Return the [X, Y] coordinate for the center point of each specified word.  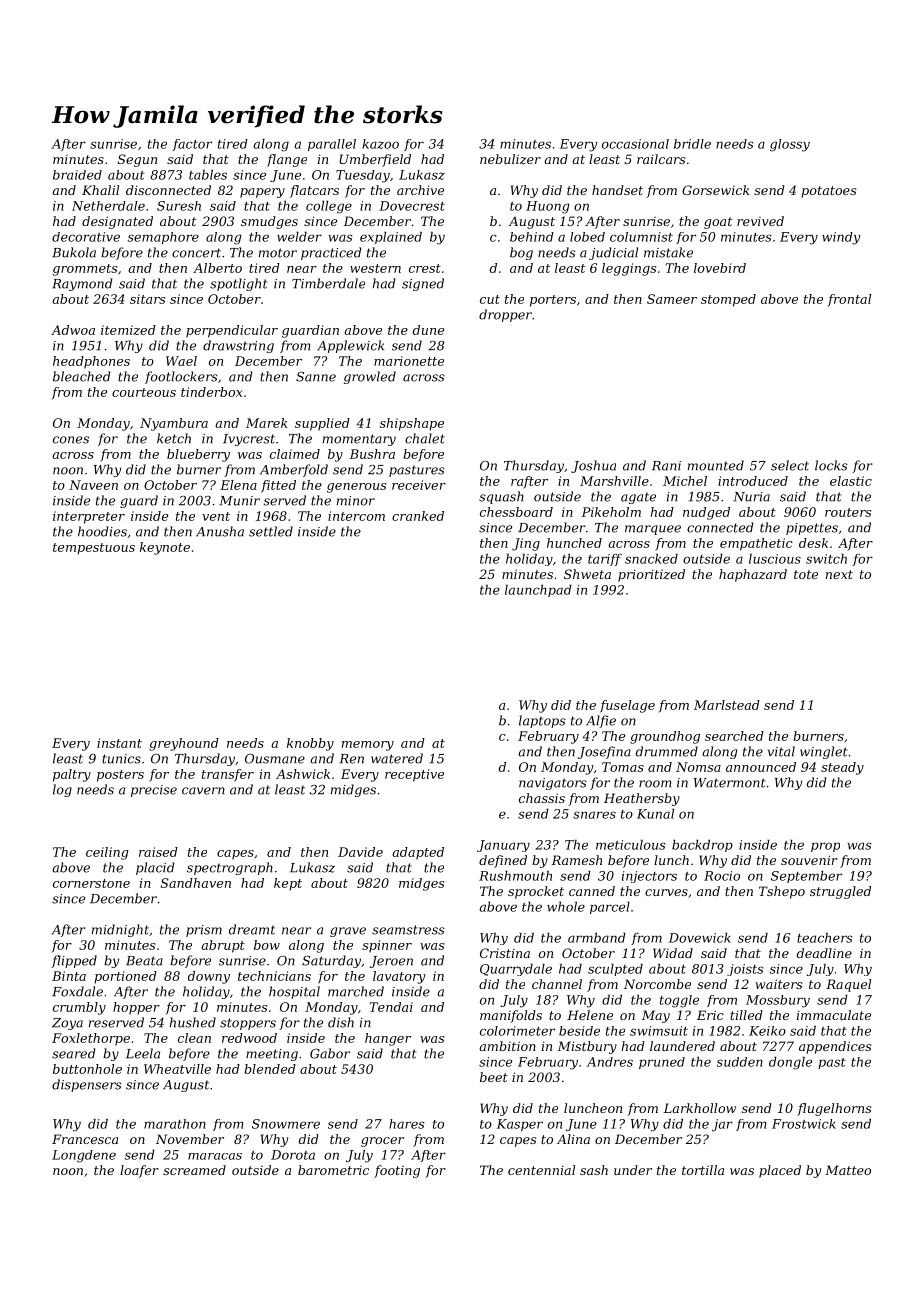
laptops [542, 721]
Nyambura [174, 424]
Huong [548, 207]
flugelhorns [834, 1109]
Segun [137, 160]
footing [397, 1171]
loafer [139, 1171]
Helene [590, 1015]
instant [119, 743]
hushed [193, 1022]
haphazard [753, 575]
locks [831, 465]
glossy [790, 145]
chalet [425, 438]
